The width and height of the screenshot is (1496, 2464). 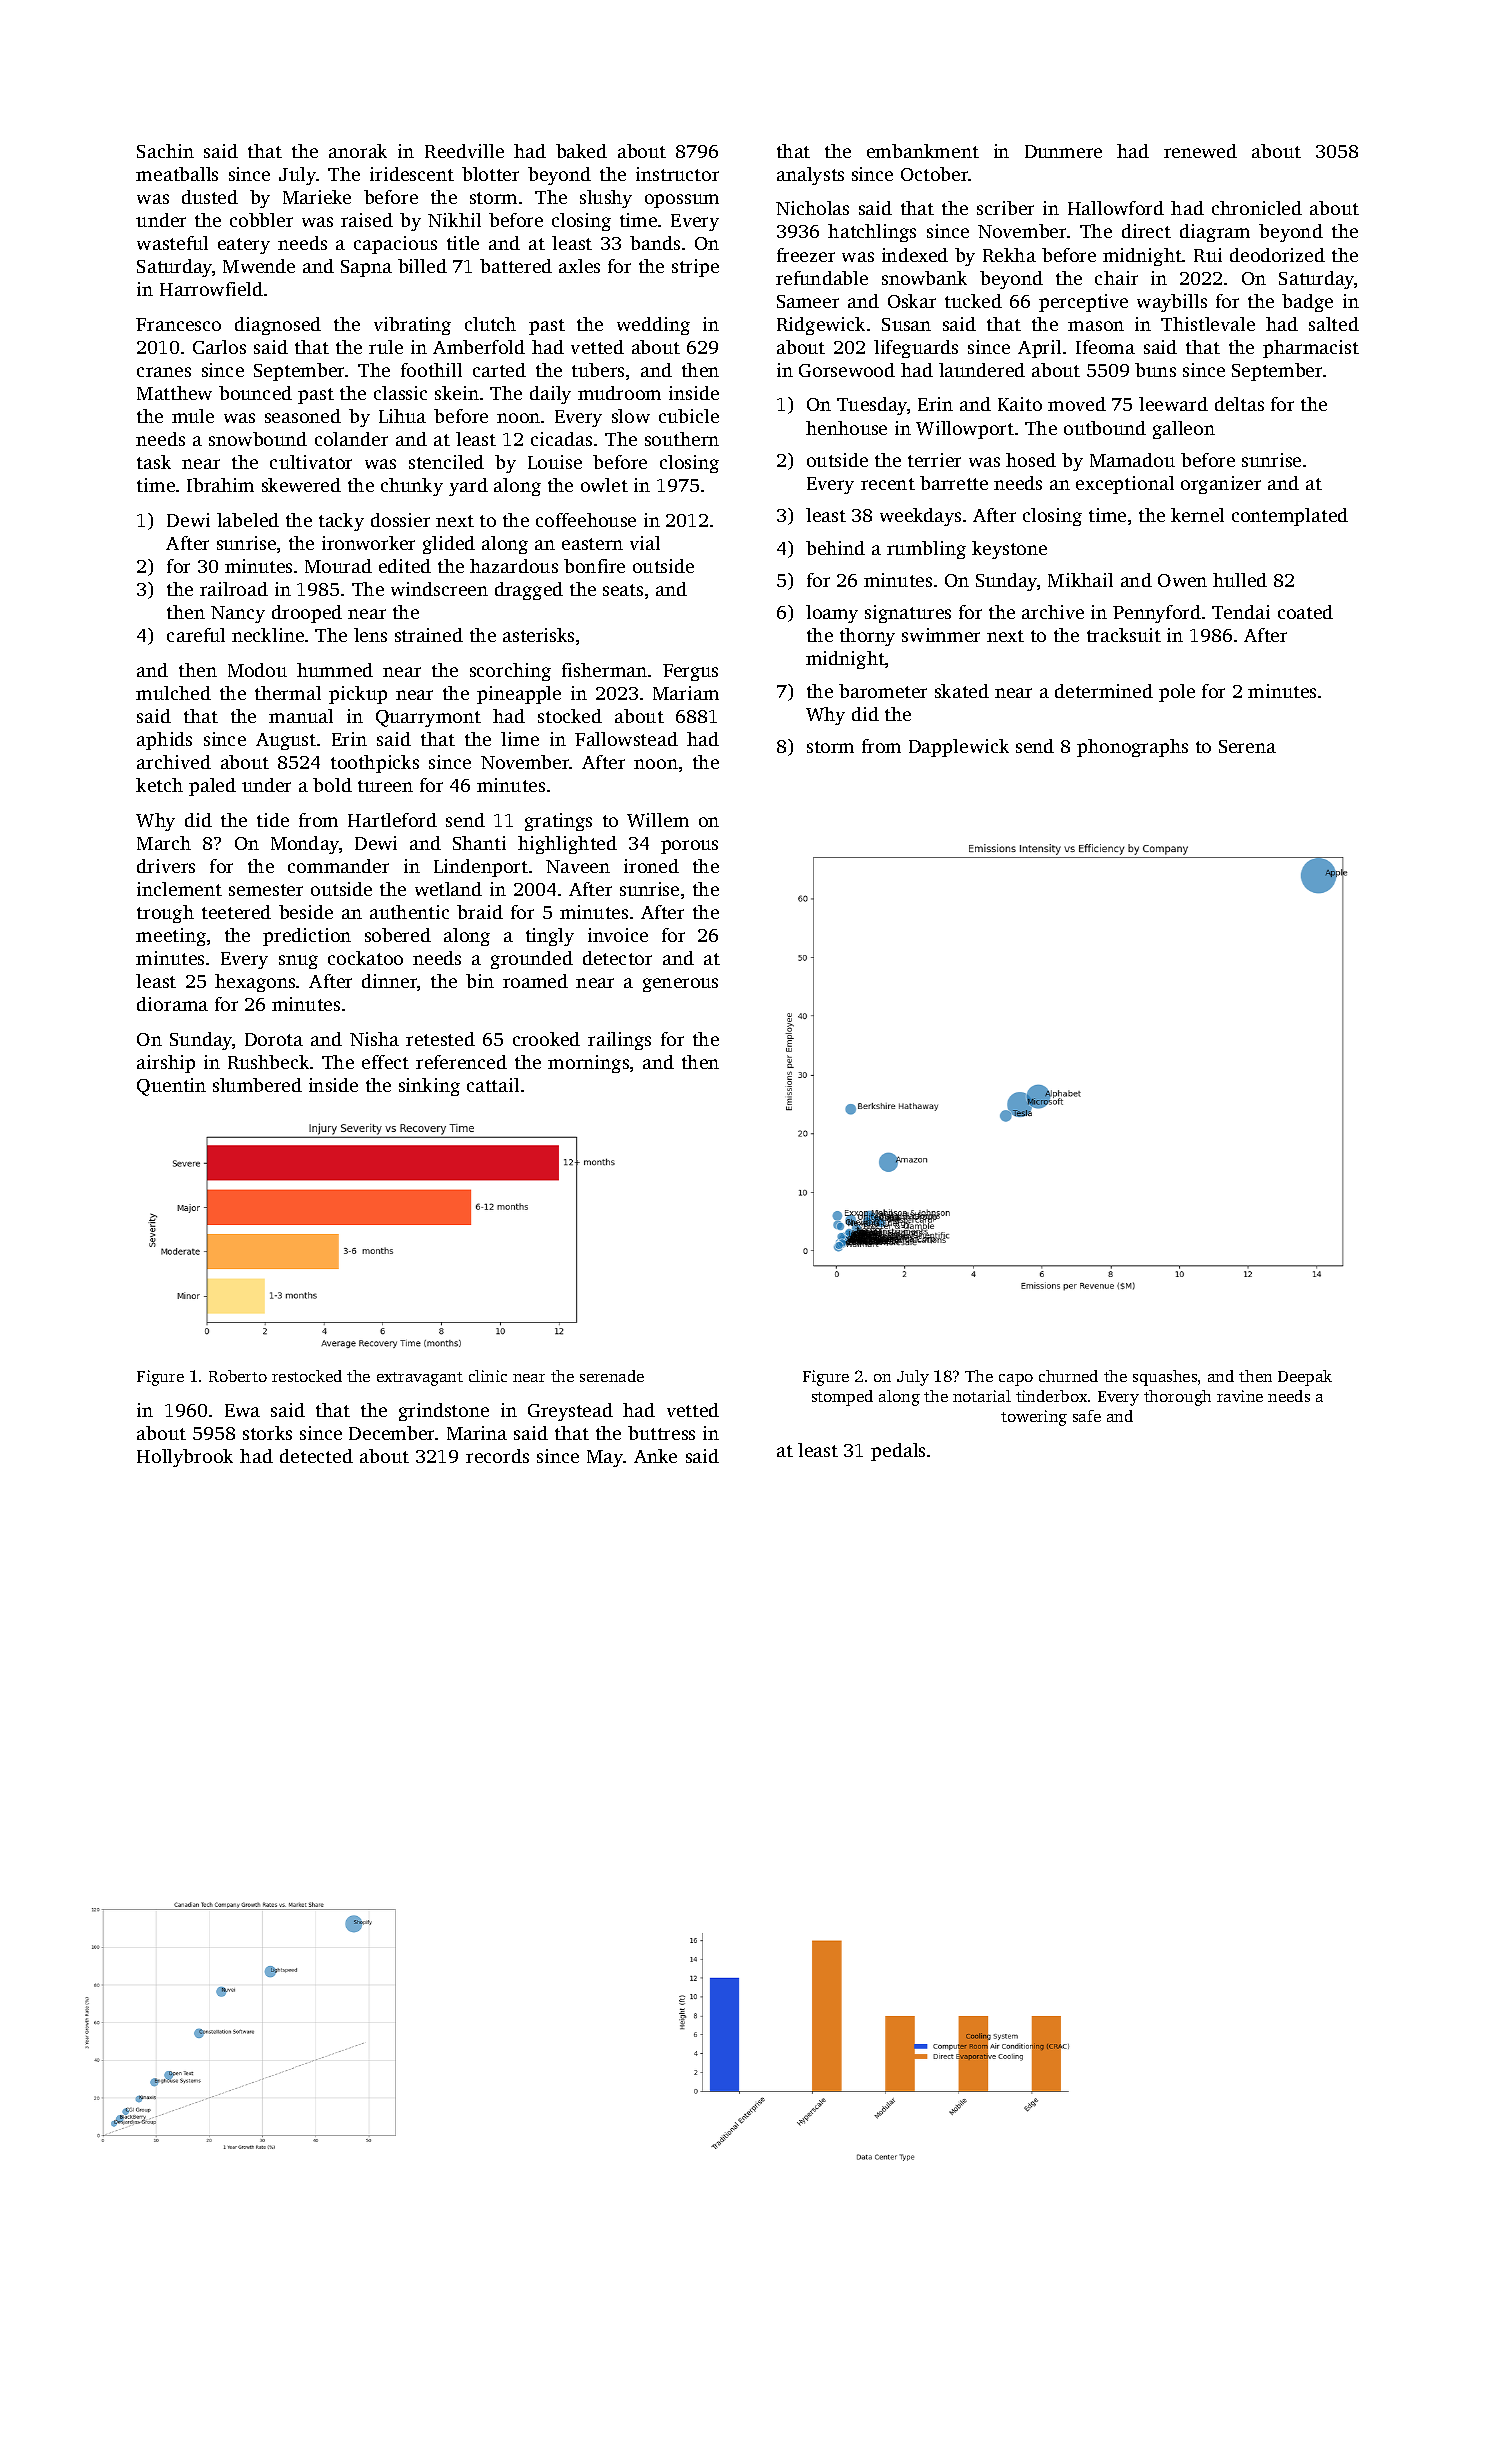 I want to click on stomped, so click(x=842, y=1398).
